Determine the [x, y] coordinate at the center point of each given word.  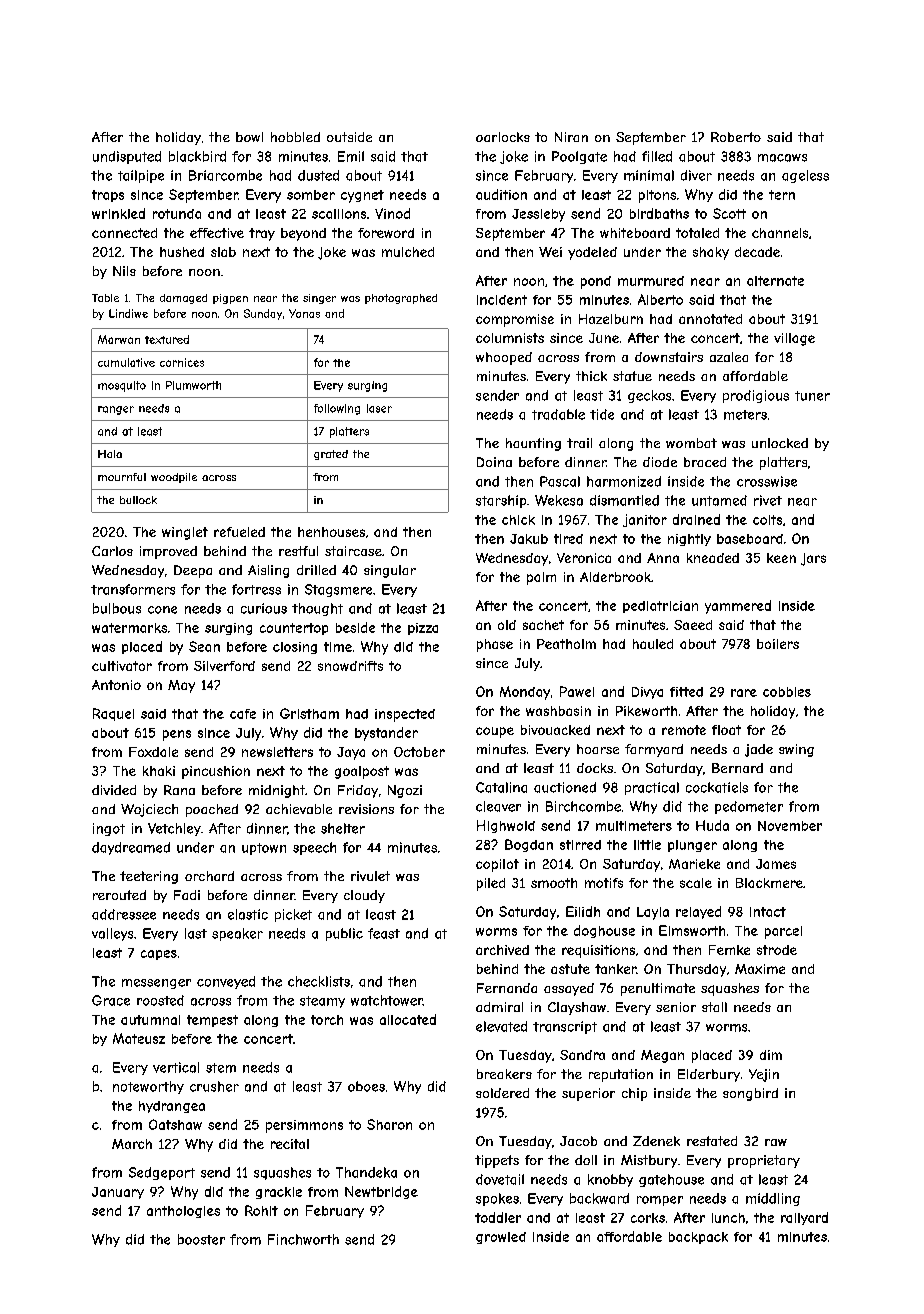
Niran [571, 137]
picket [293, 915]
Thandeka [366, 1172]
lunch [728, 1218]
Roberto [736, 137]
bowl [249, 137]
